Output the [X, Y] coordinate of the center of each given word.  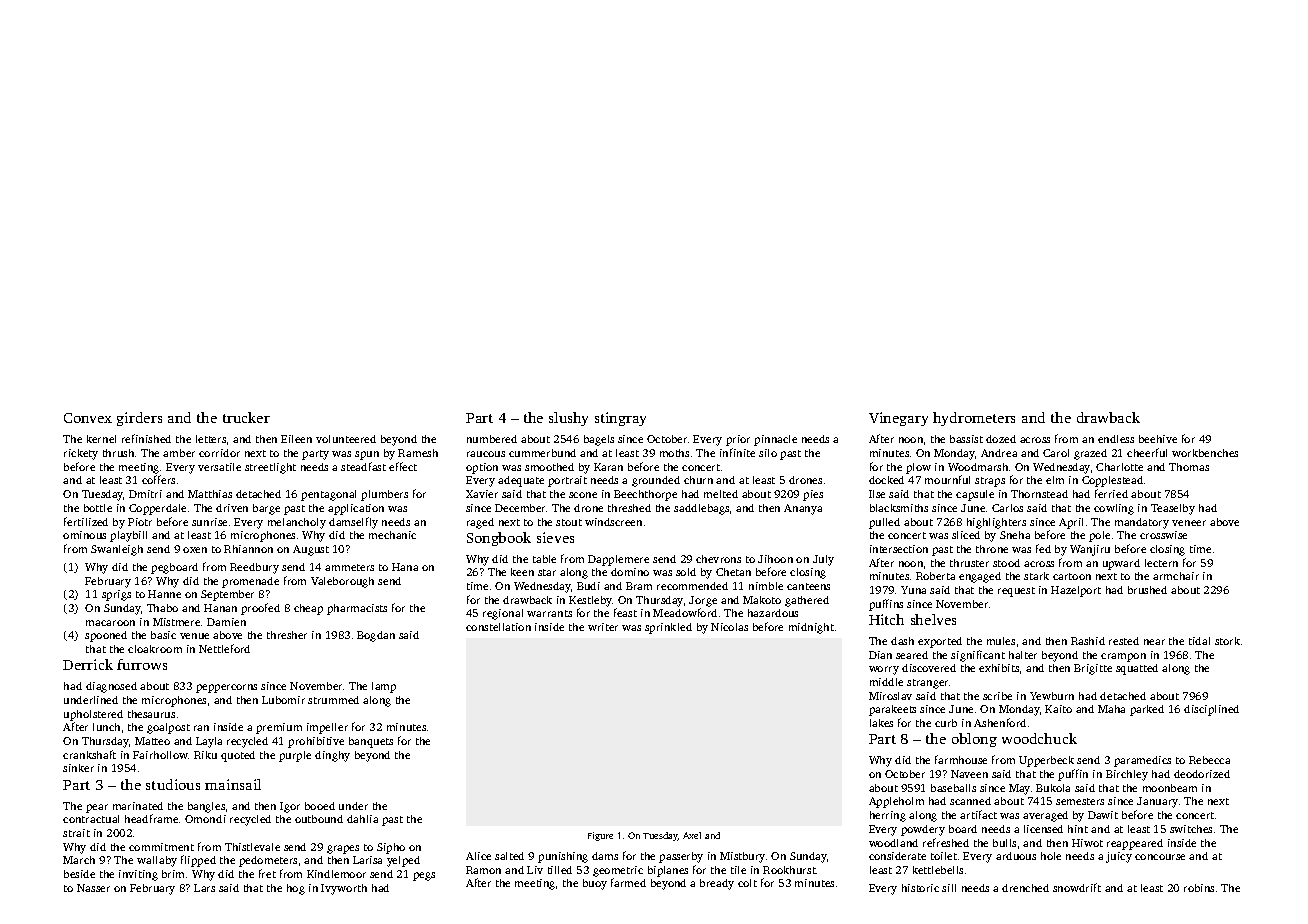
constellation [498, 627]
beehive [1158, 439]
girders [139, 419]
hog [296, 889]
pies [813, 495]
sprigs [116, 595]
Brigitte [1093, 669]
